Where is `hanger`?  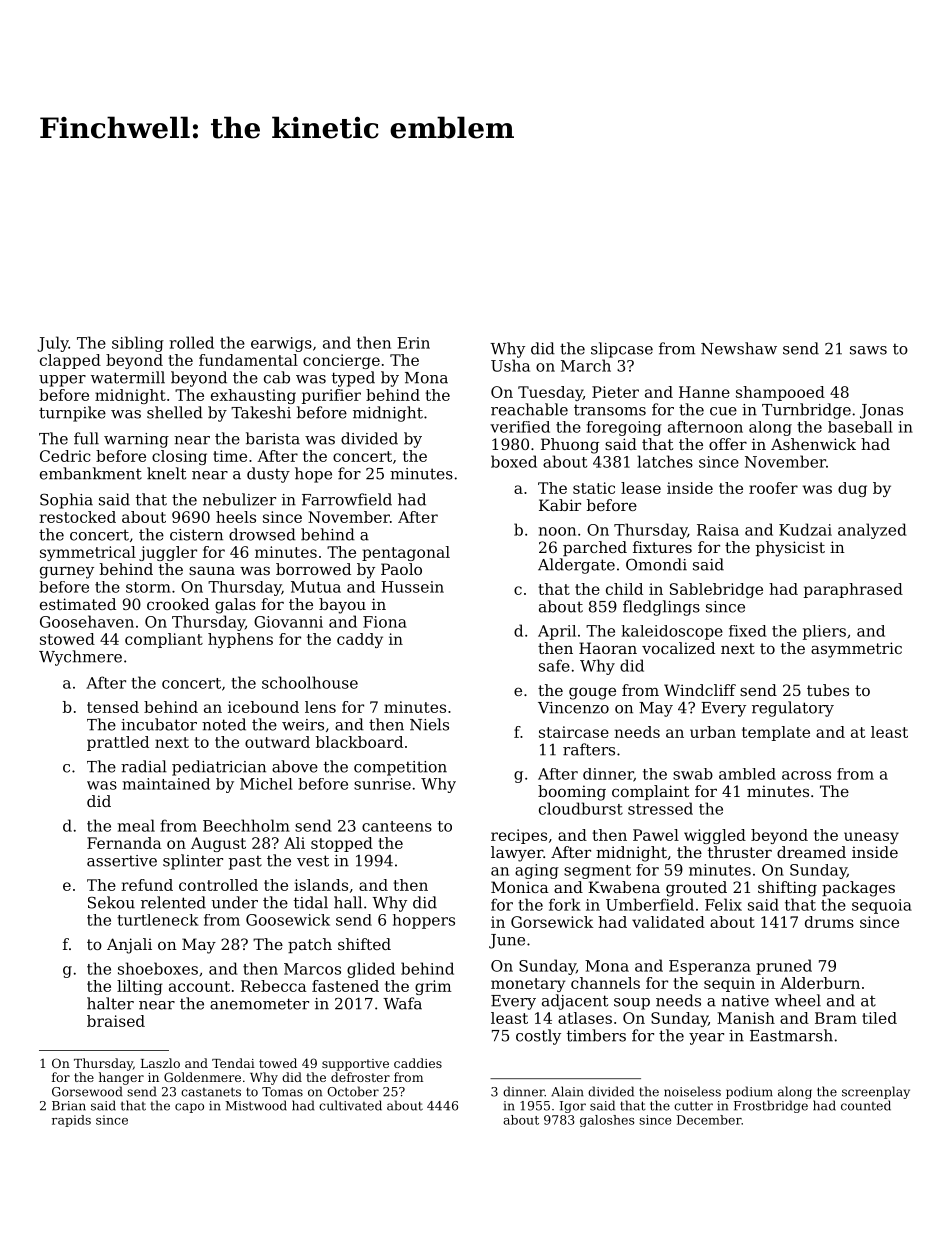
hanger is located at coordinates (121, 1078).
